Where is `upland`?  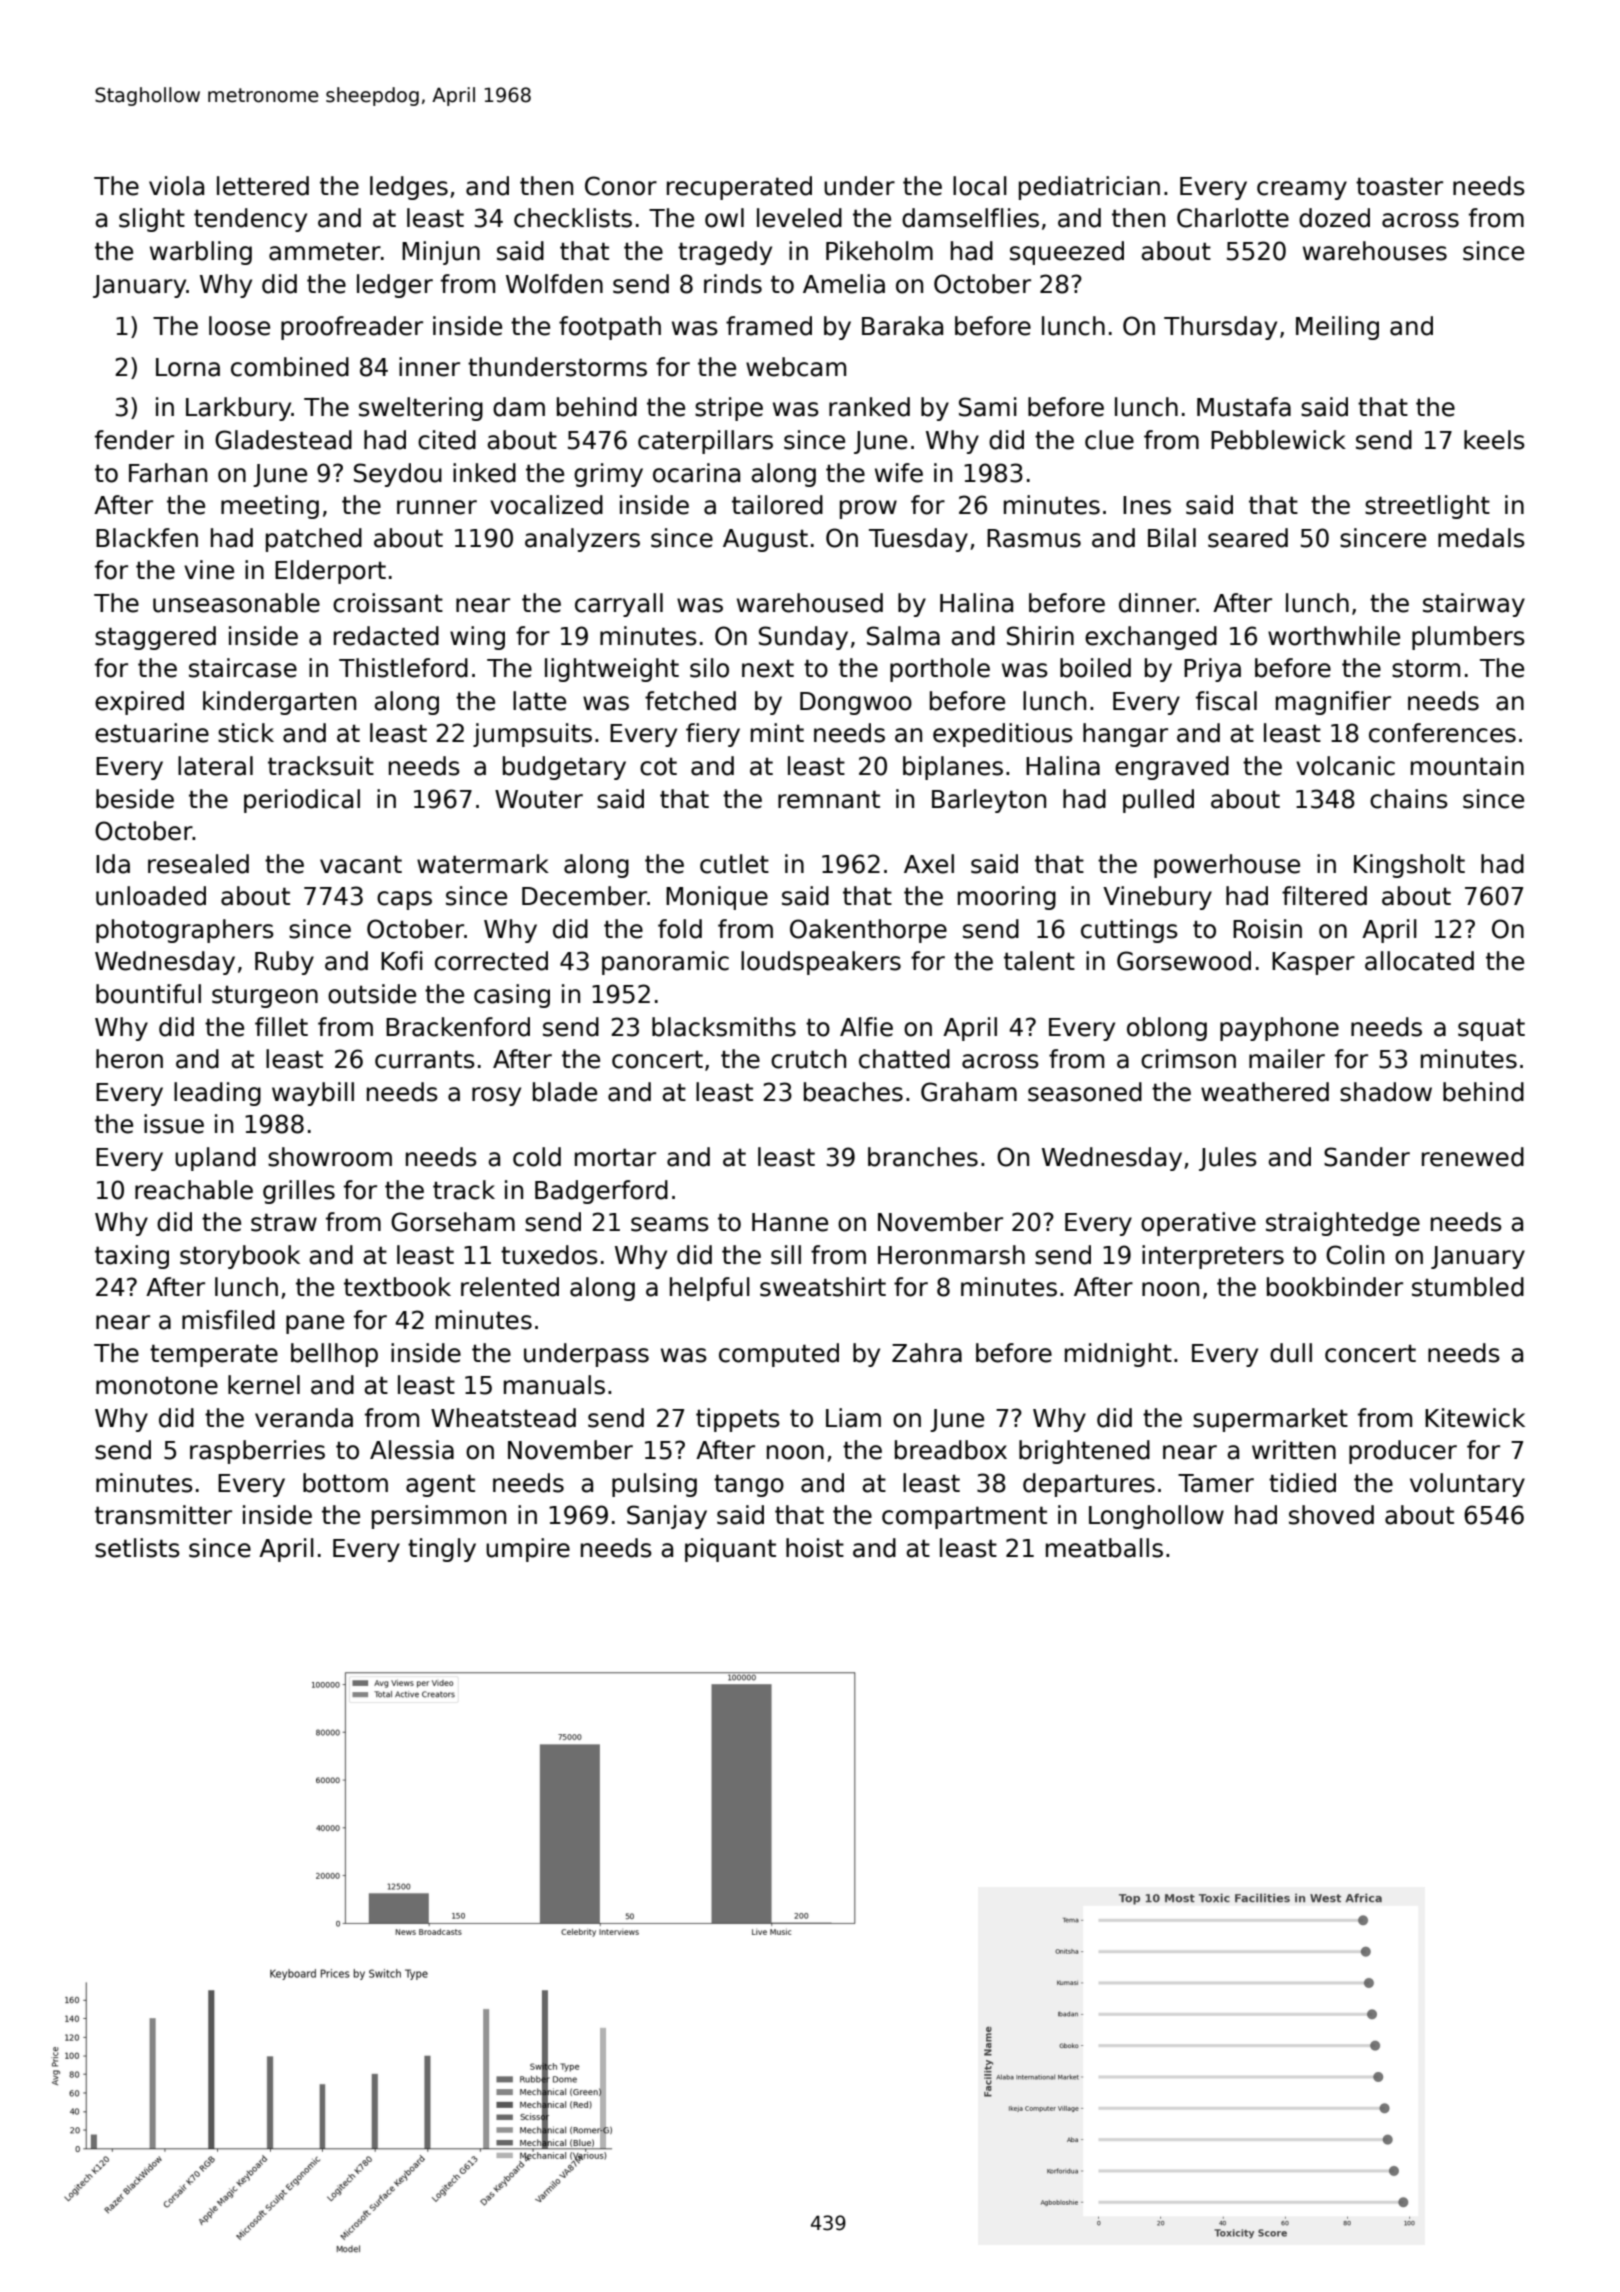 upland is located at coordinates (215, 1159).
